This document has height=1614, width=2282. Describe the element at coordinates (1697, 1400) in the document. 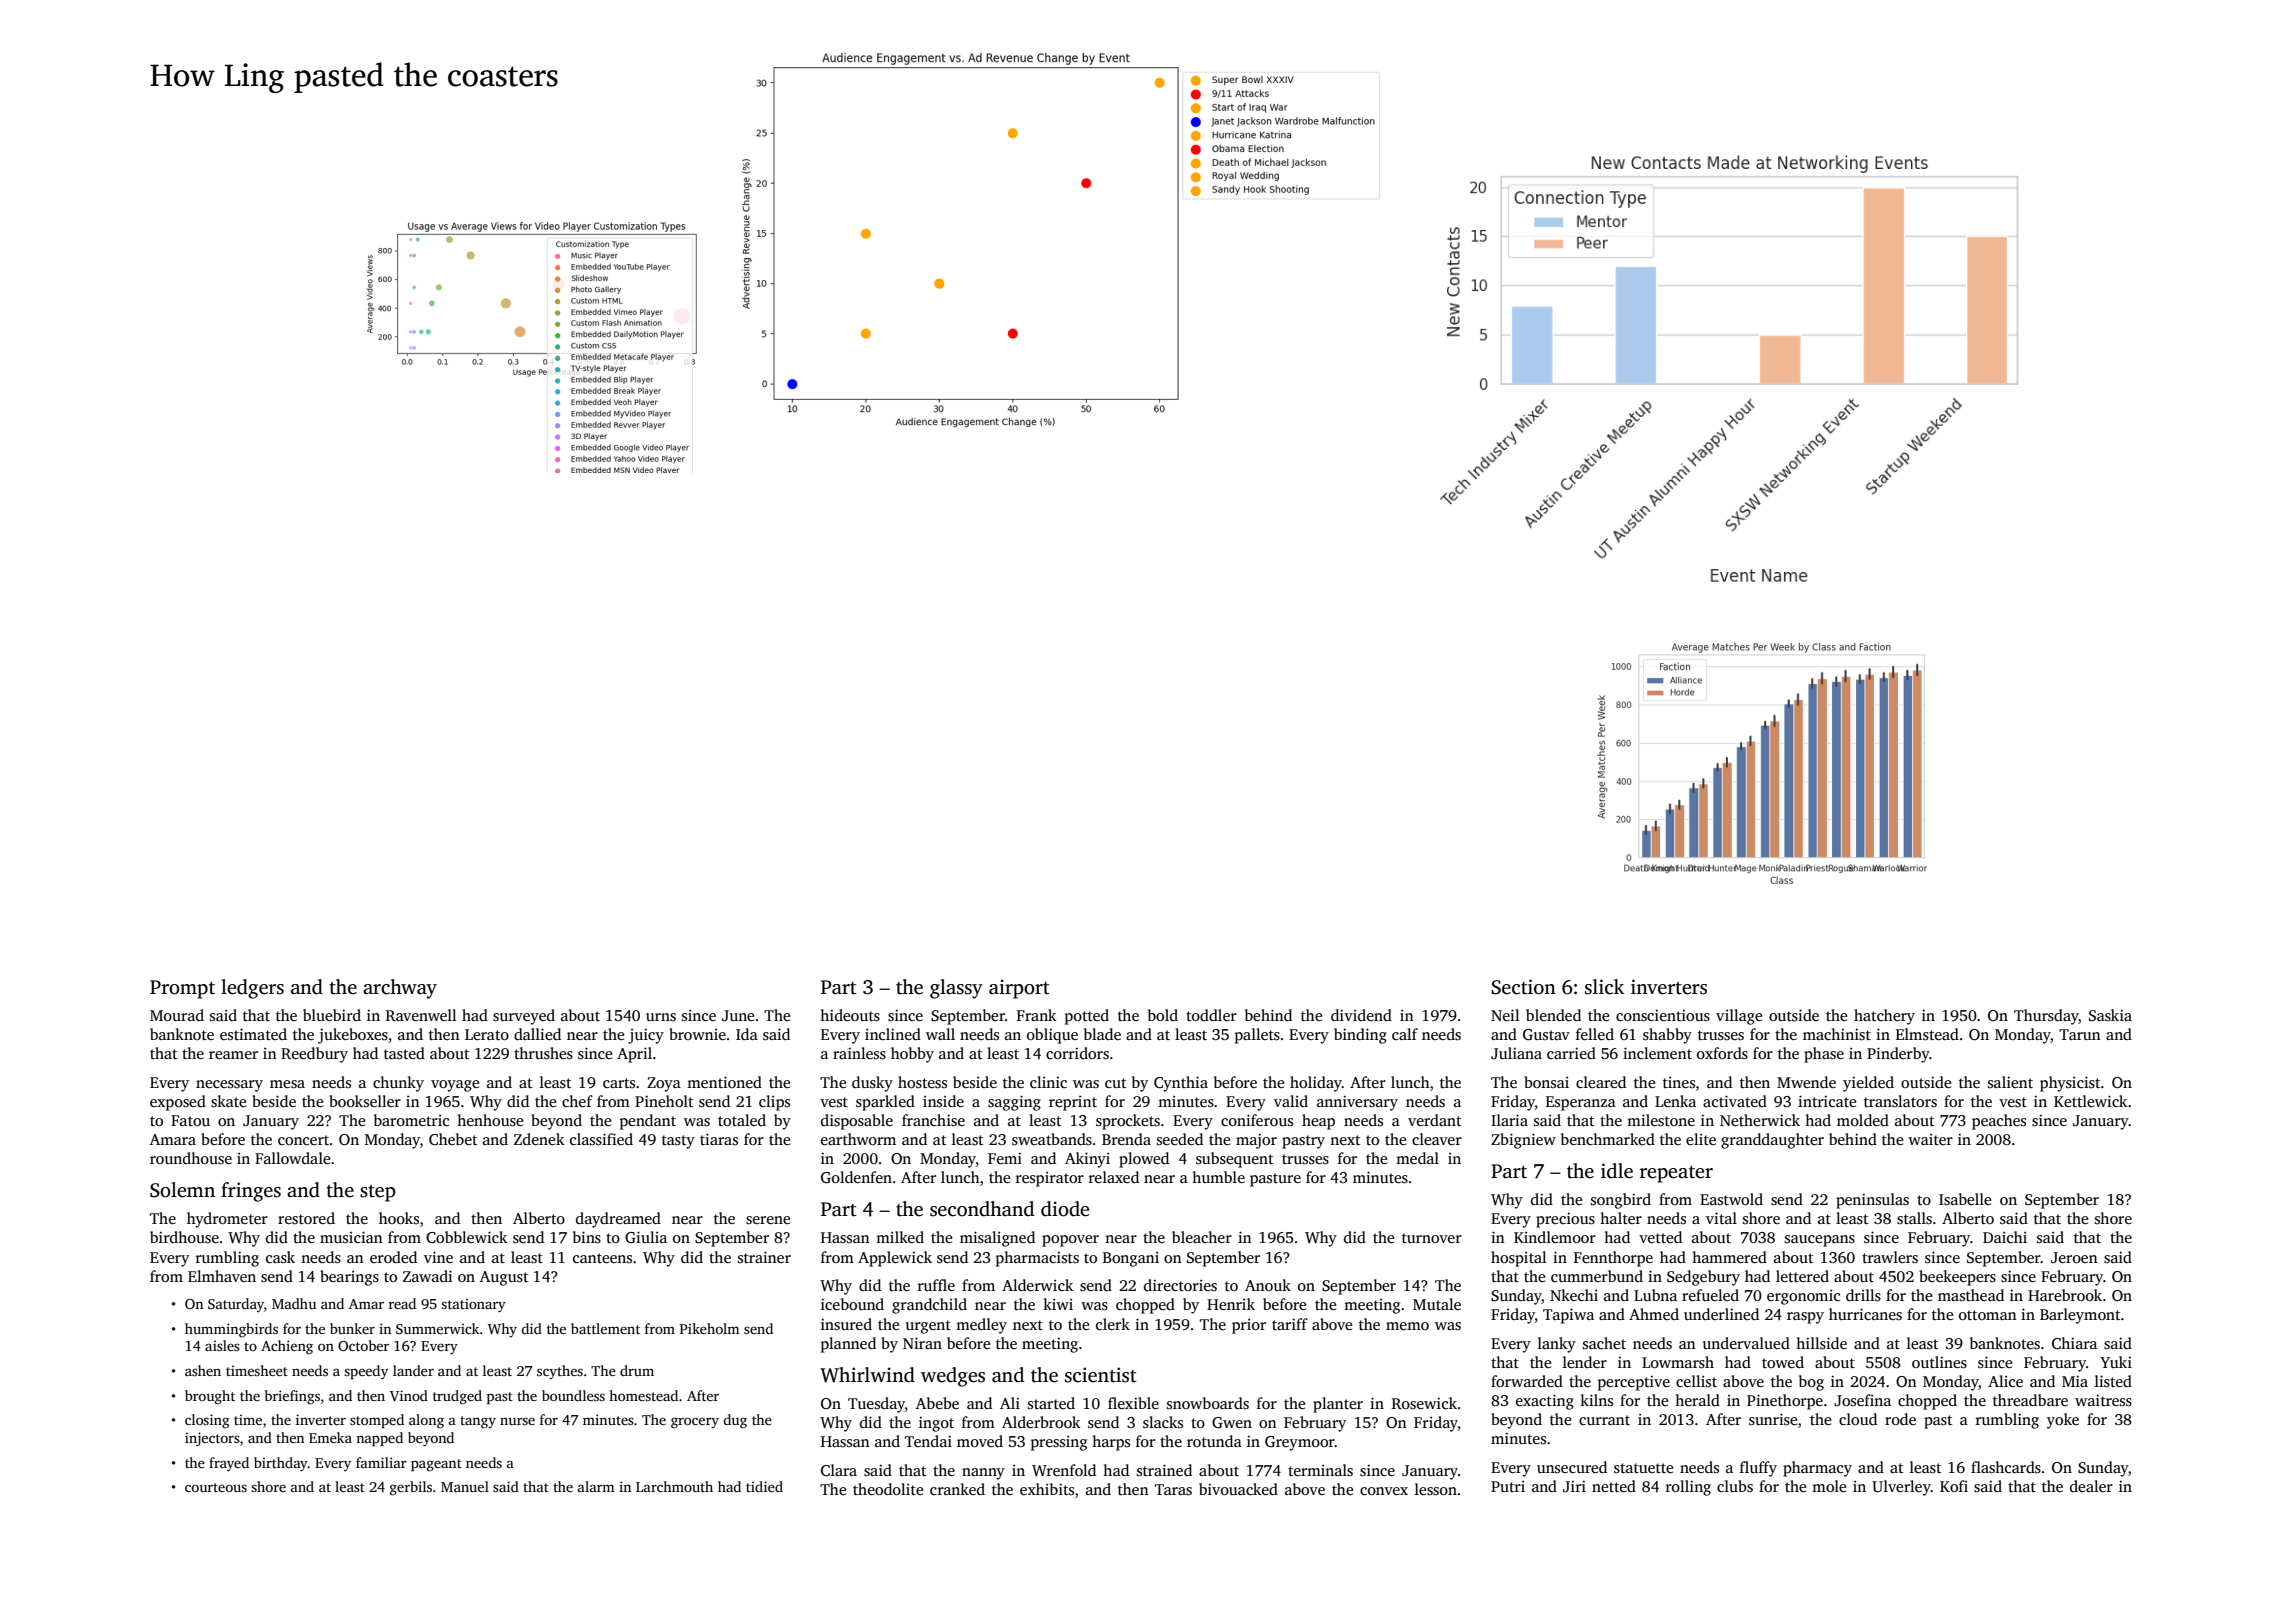

I see `herald` at that location.
